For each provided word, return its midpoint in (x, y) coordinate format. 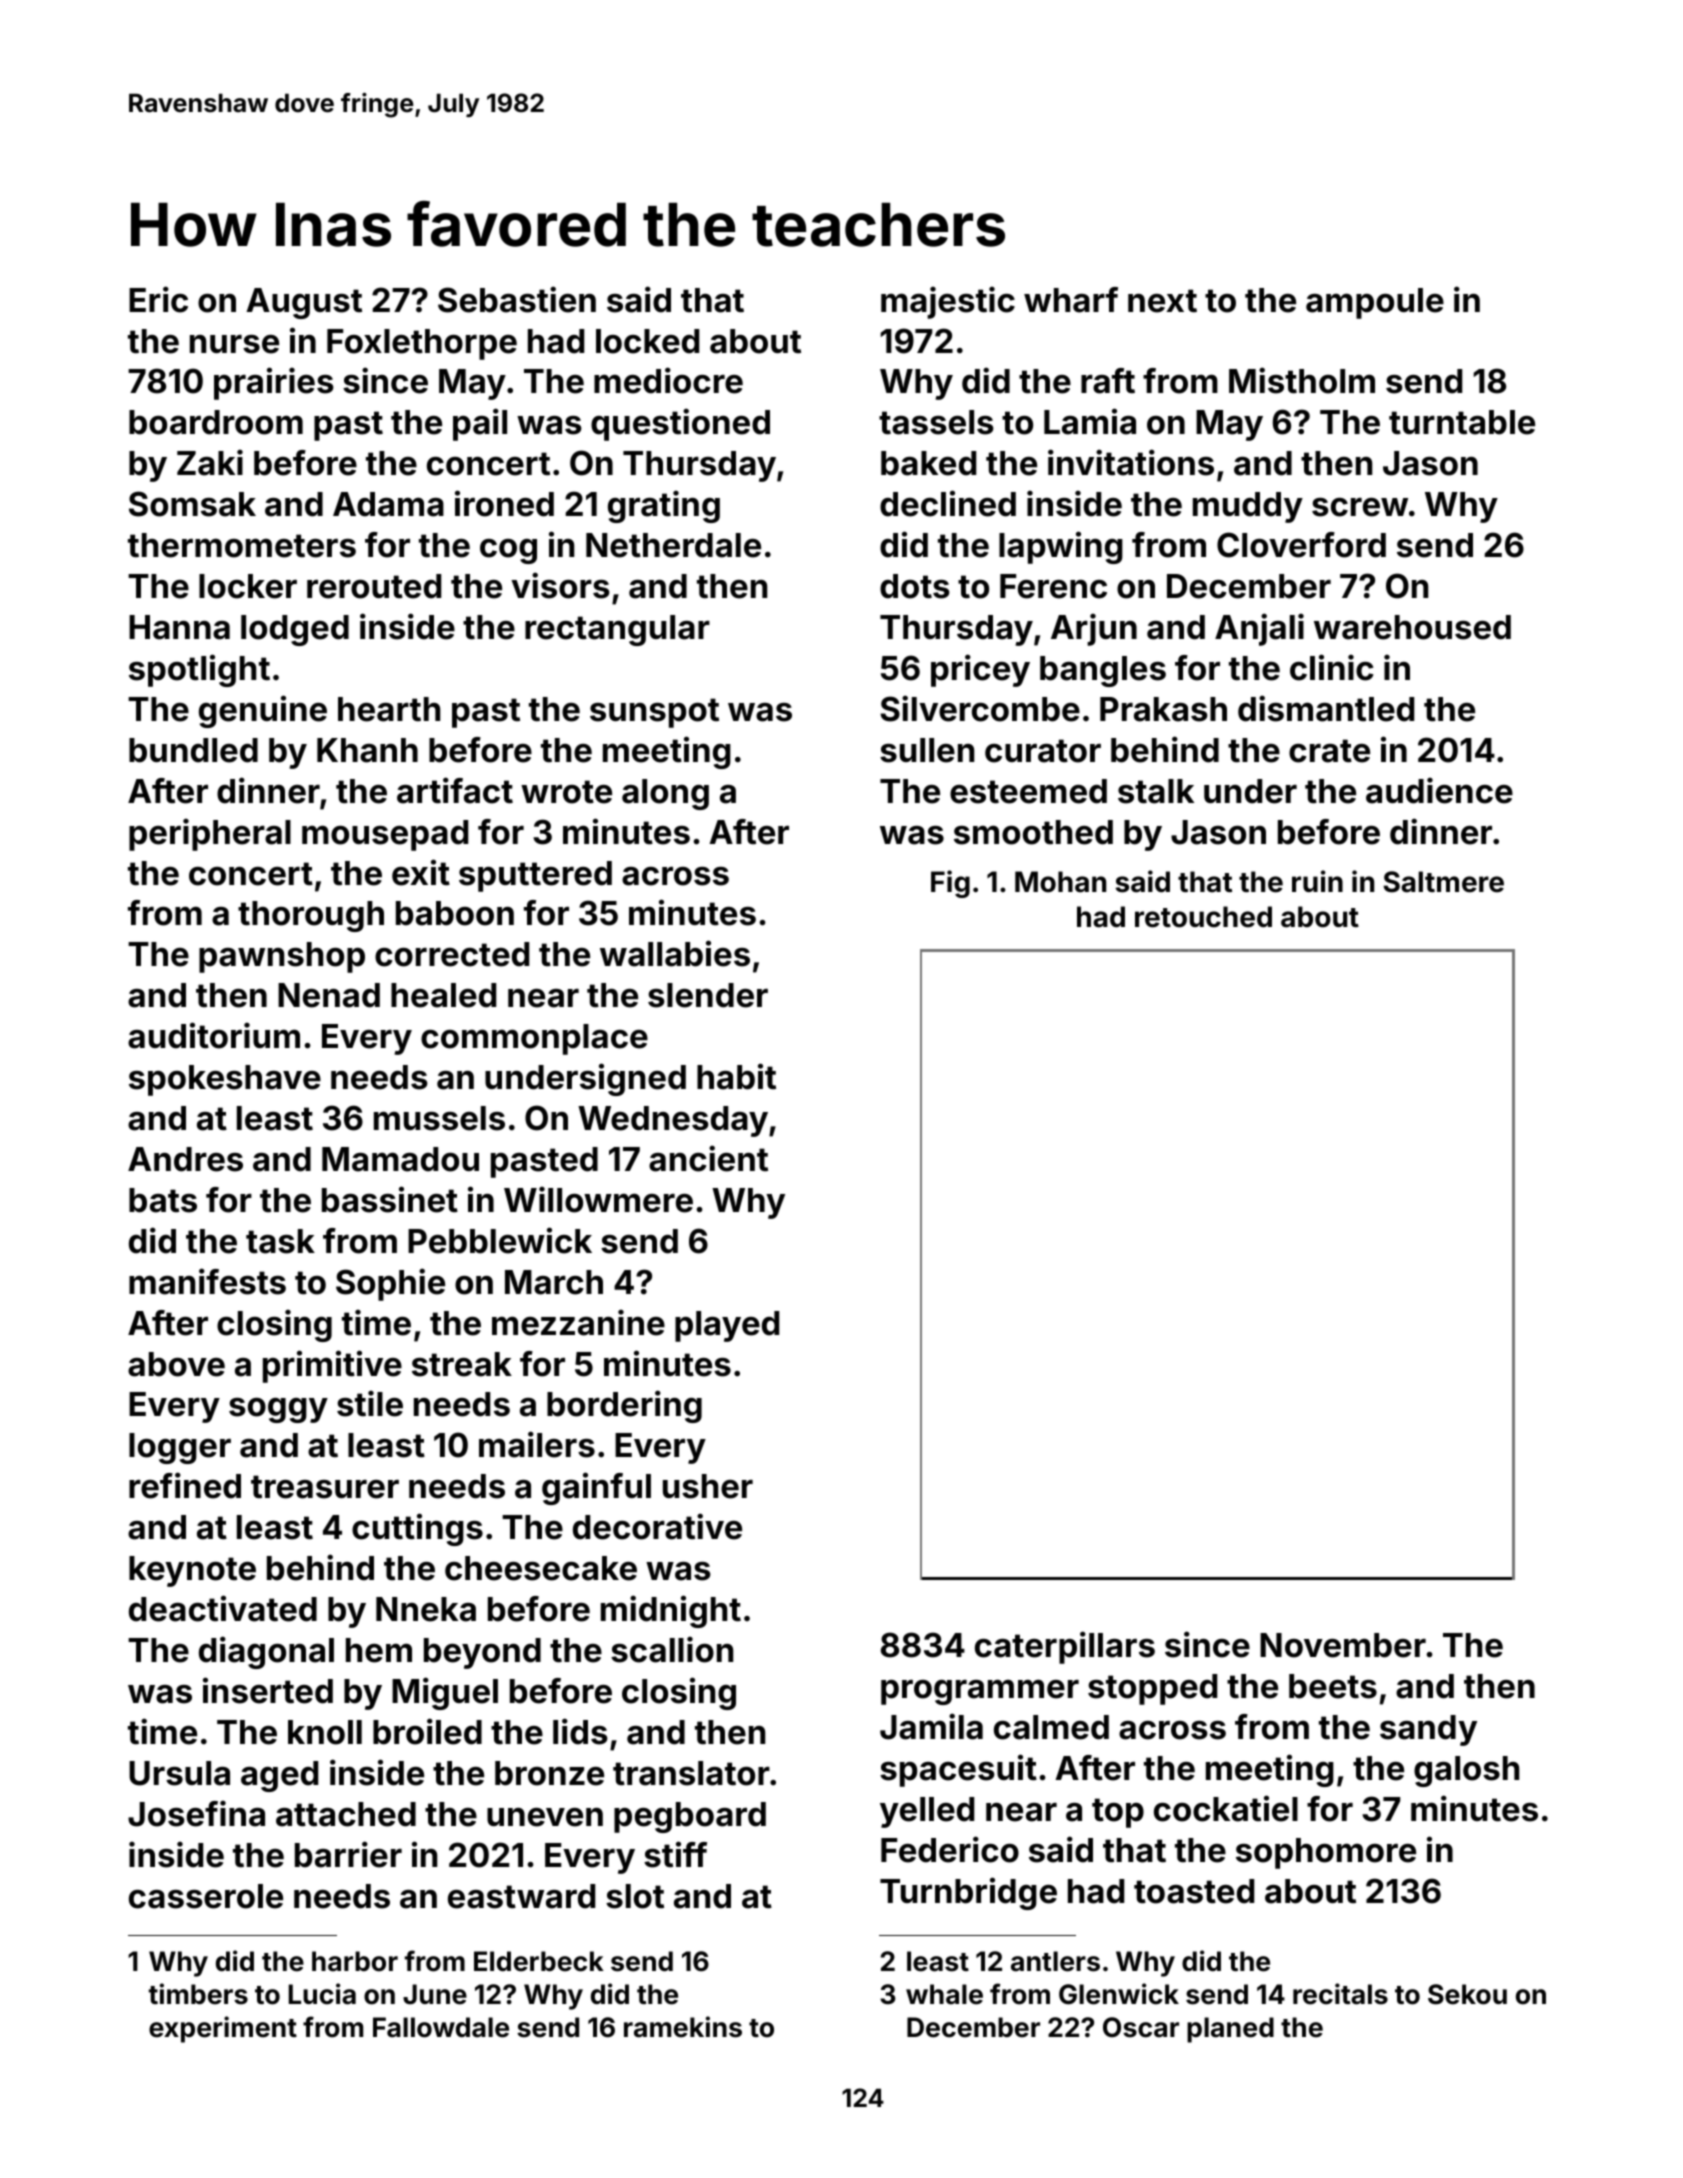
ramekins (683, 2027)
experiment (223, 2029)
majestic (948, 302)
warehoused (1412, 627)
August (304, 303)
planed (1230, 2030)
